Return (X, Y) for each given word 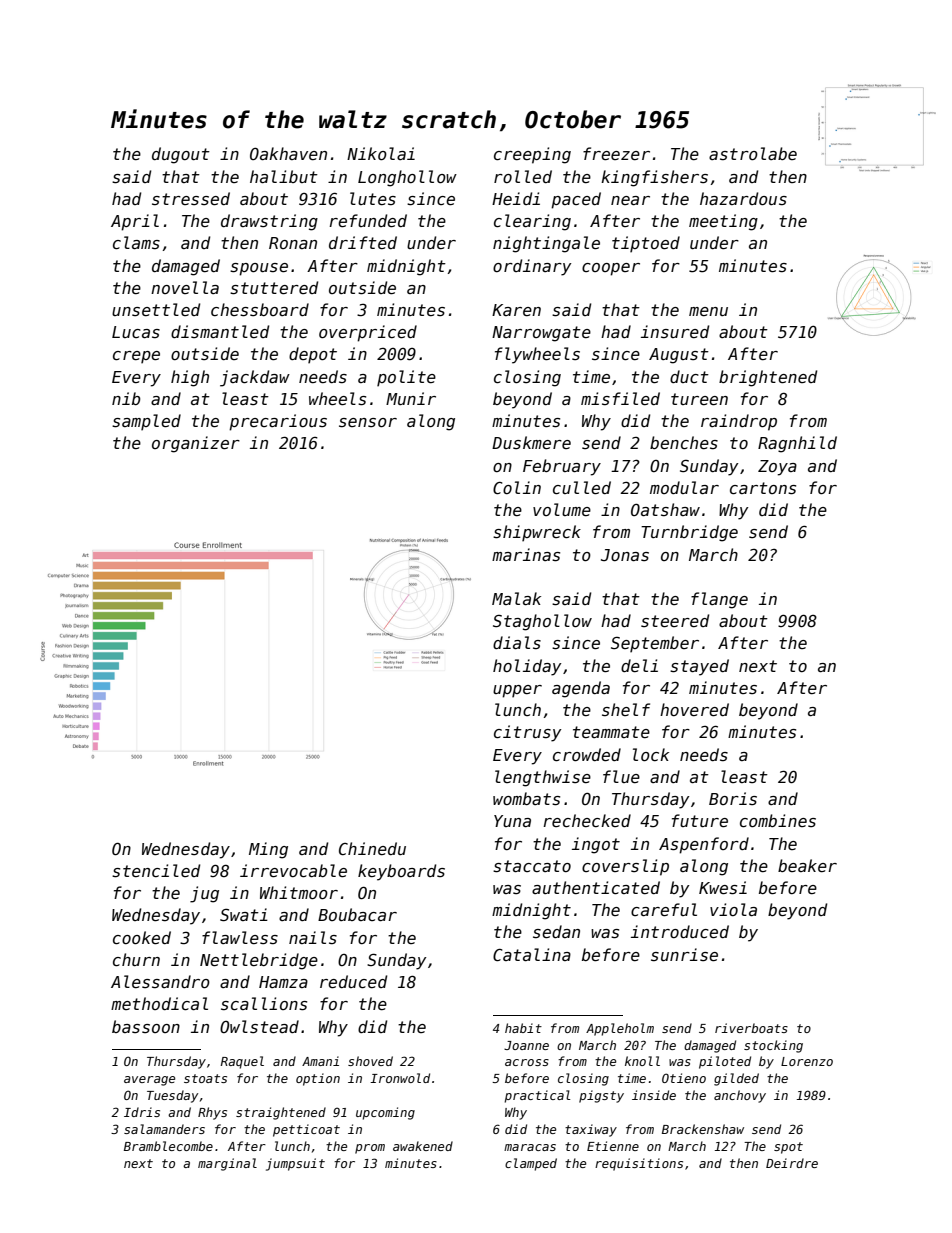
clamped (531, 1164)
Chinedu (372, 848)
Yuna (512, 821)
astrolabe (753, 153)
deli (639, 665)
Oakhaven (288, 153)
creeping (532, 155)
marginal (227, 1164)
